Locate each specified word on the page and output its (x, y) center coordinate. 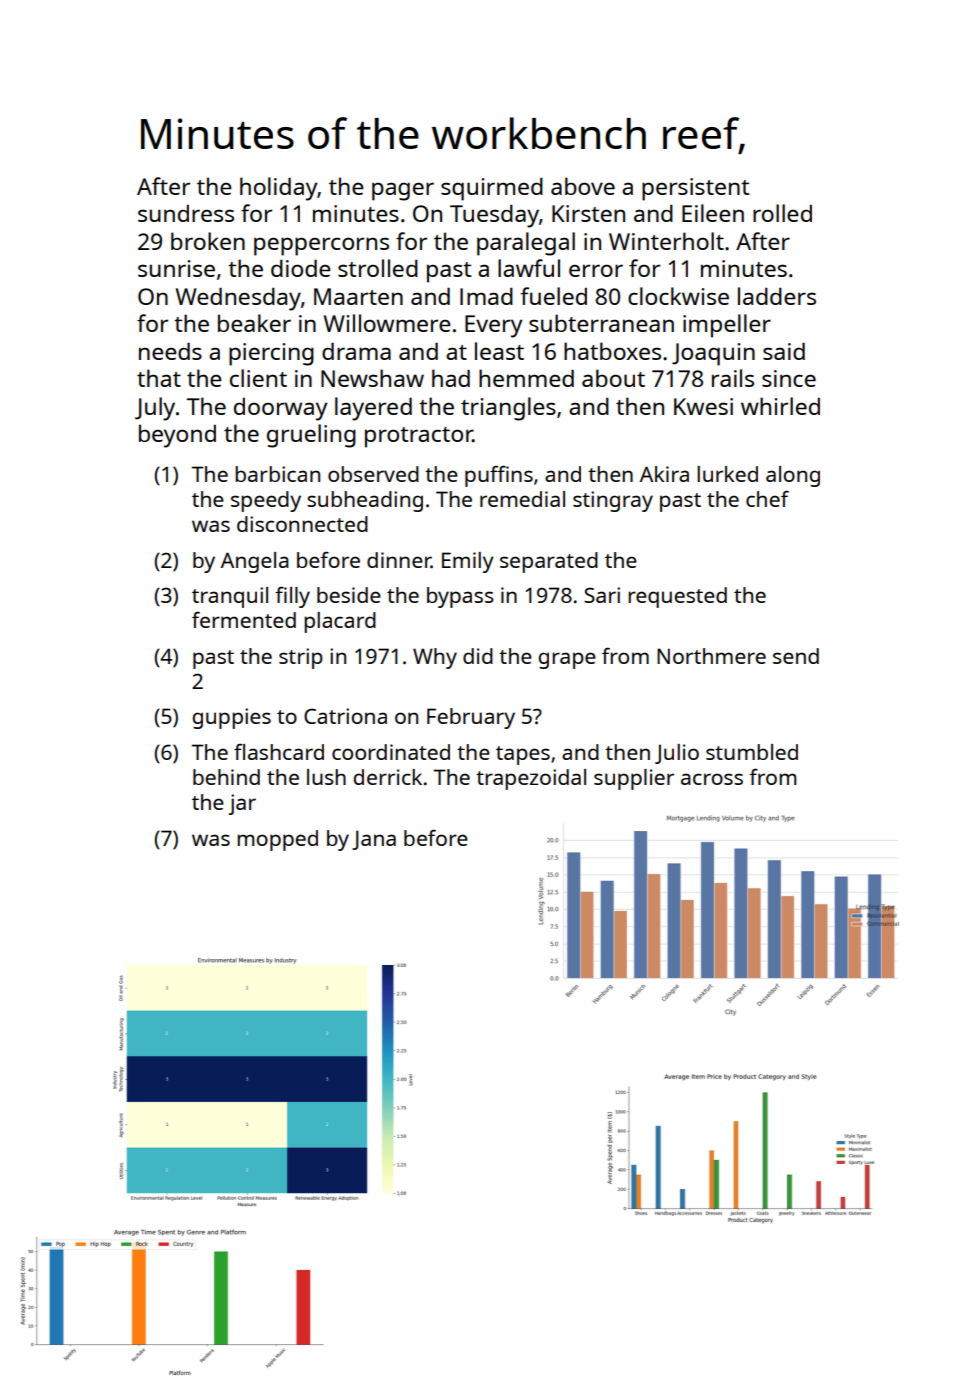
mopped (277, 840)
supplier (634, 779)
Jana (374, 840)
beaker (254, 323)
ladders (777, 296)
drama (356, 351)
